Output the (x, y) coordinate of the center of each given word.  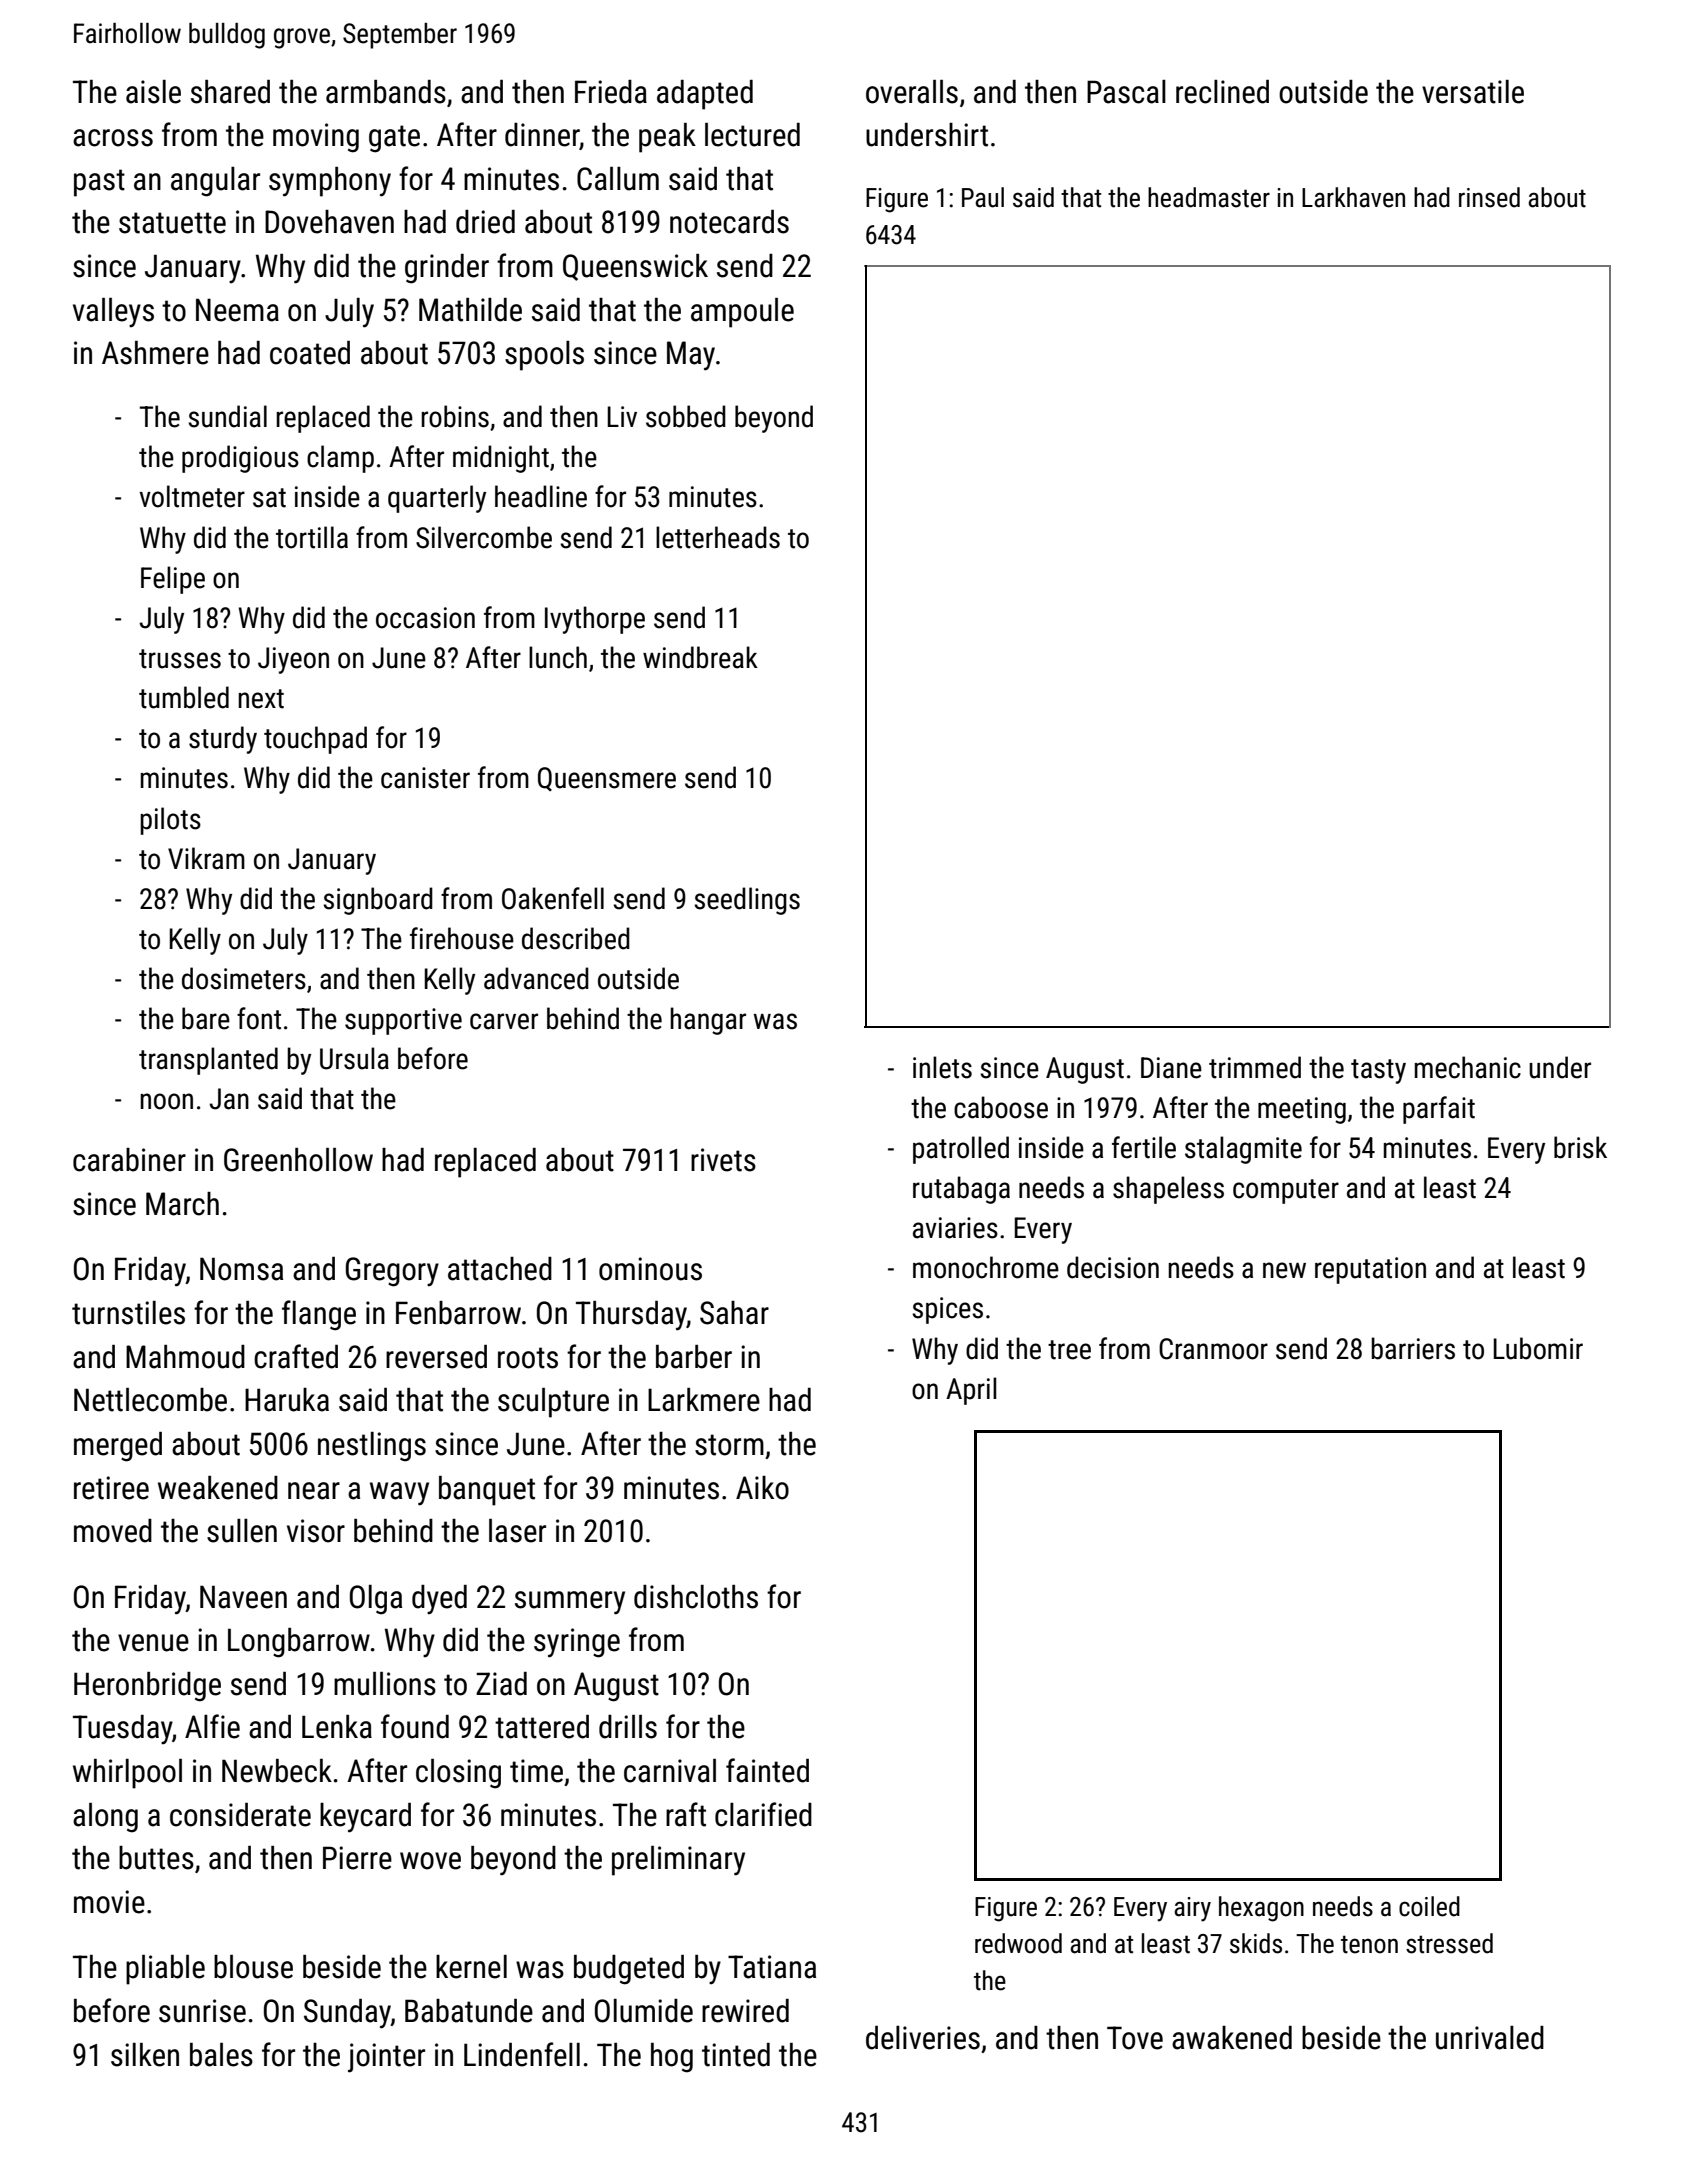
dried (485, 222)
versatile (1473, 92)
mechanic (1468, 1067)
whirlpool (127, 1774)
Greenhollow (298, 1160)
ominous (650, 1269)
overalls (912, 92)
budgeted (629, 1970)
